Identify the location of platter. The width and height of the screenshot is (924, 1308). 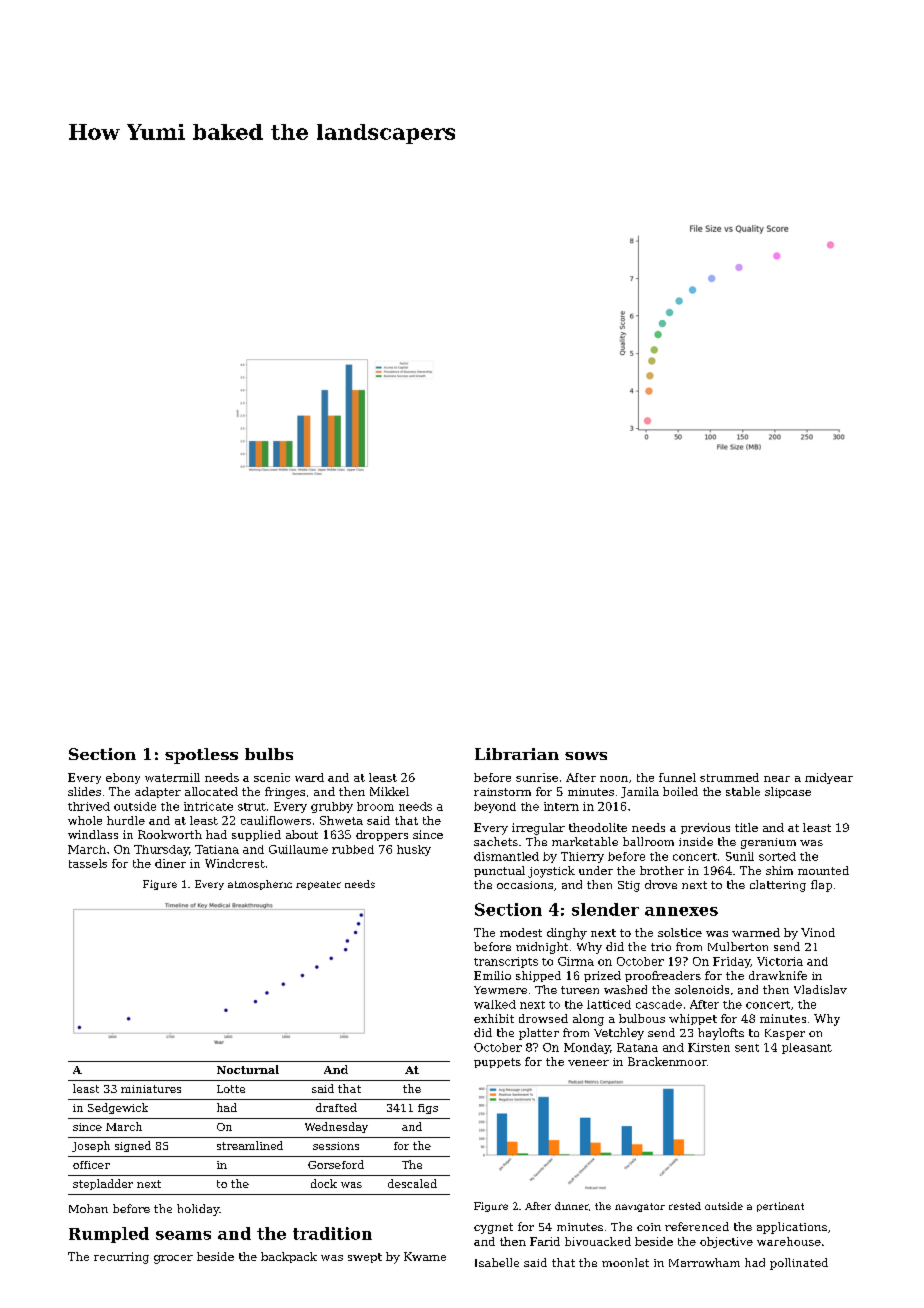
(539, 1034).
